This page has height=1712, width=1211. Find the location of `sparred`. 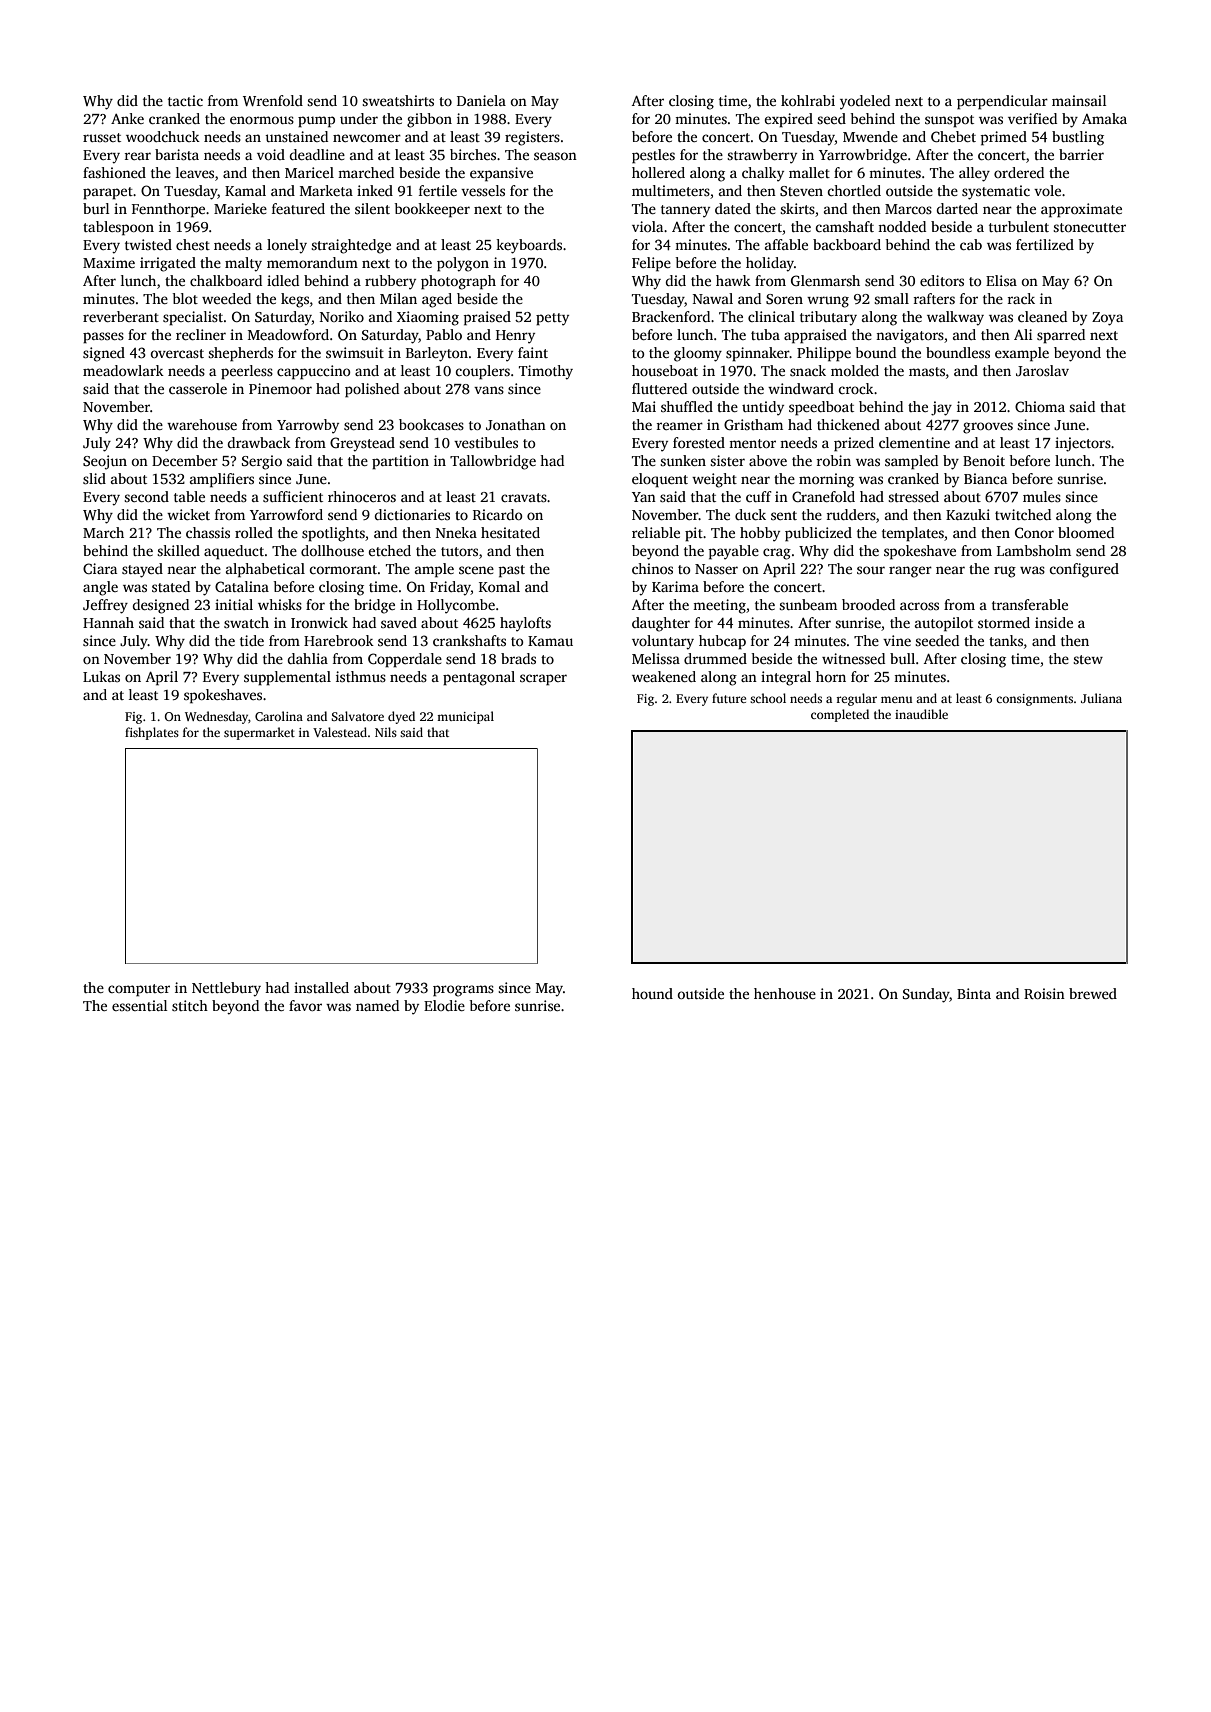

sparred is located at coordinates (1061, 336).
